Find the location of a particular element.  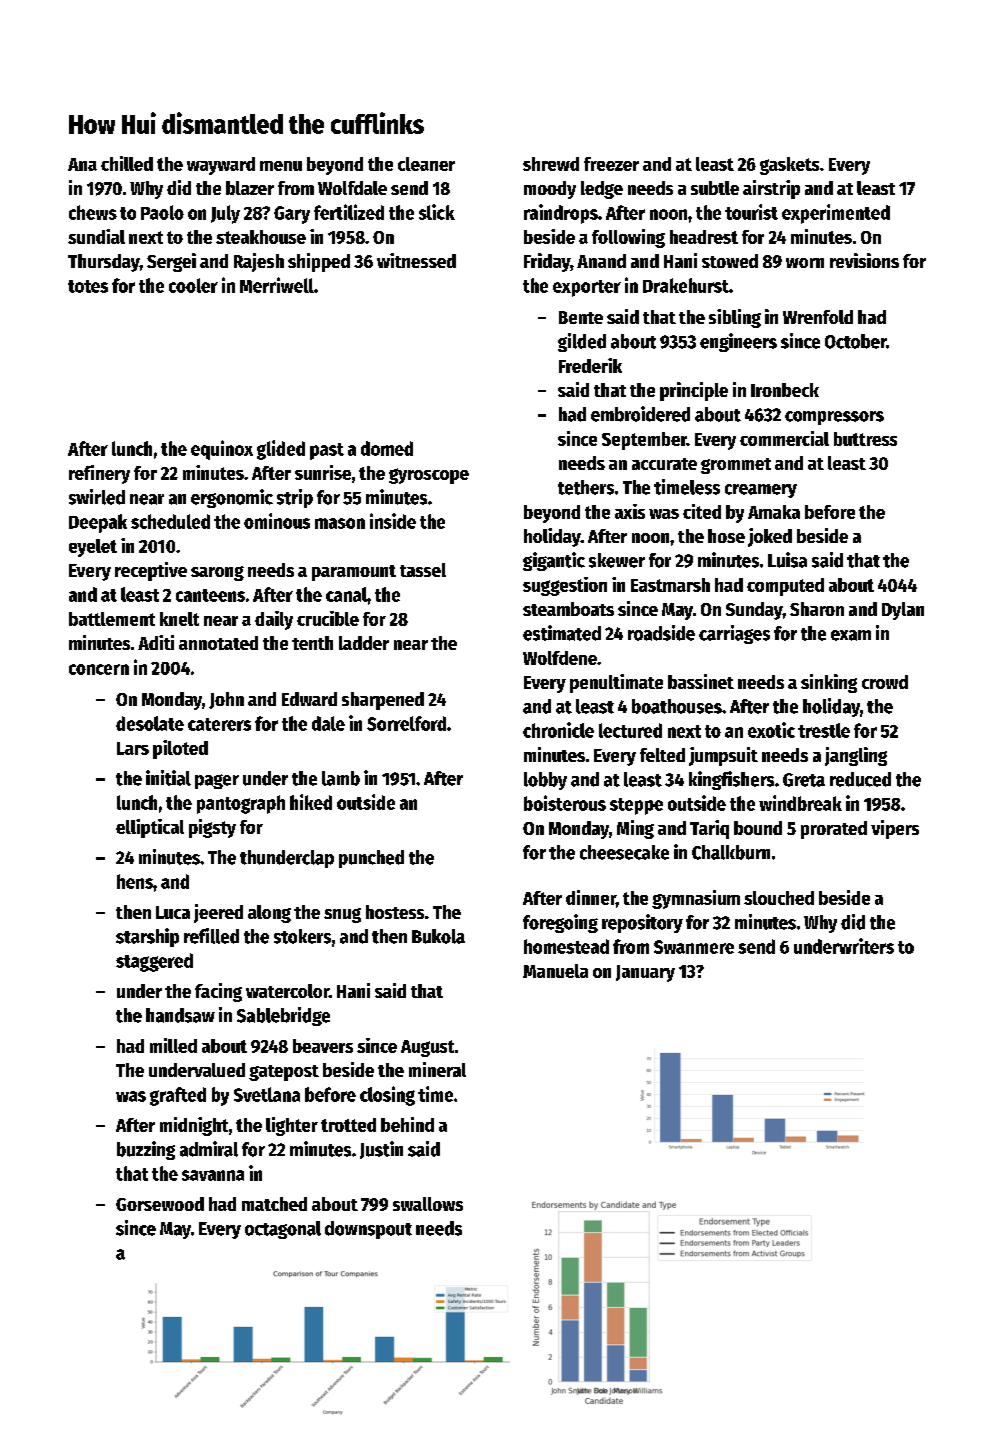

octagonal is located at coordinates (283, 1230).
